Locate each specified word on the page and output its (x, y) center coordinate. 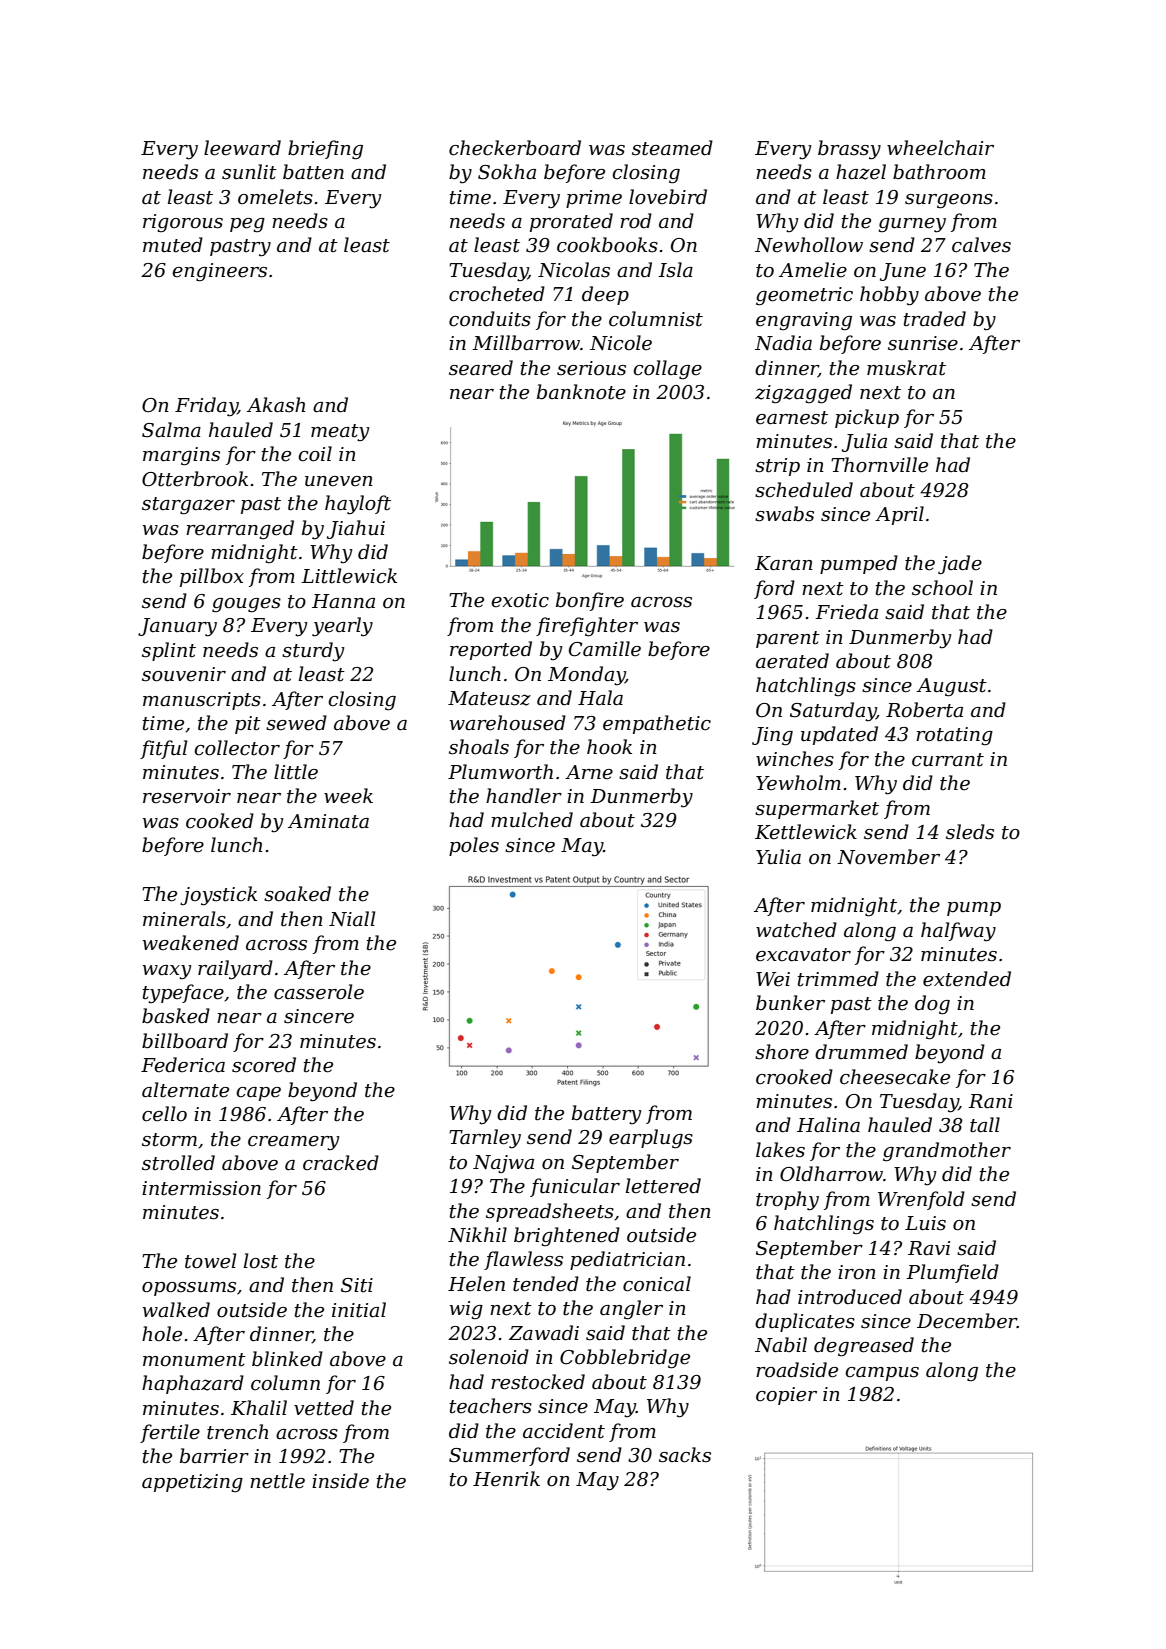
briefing (325, 150)
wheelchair (940, 148)
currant (948, 760)
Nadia (783, 343)
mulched (532, 820)
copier (786, 1396)
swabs (784, 514)
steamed (672, 148)
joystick (218, 896)
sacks (685, 1455)
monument (194, 1360)
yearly (342, 627)
